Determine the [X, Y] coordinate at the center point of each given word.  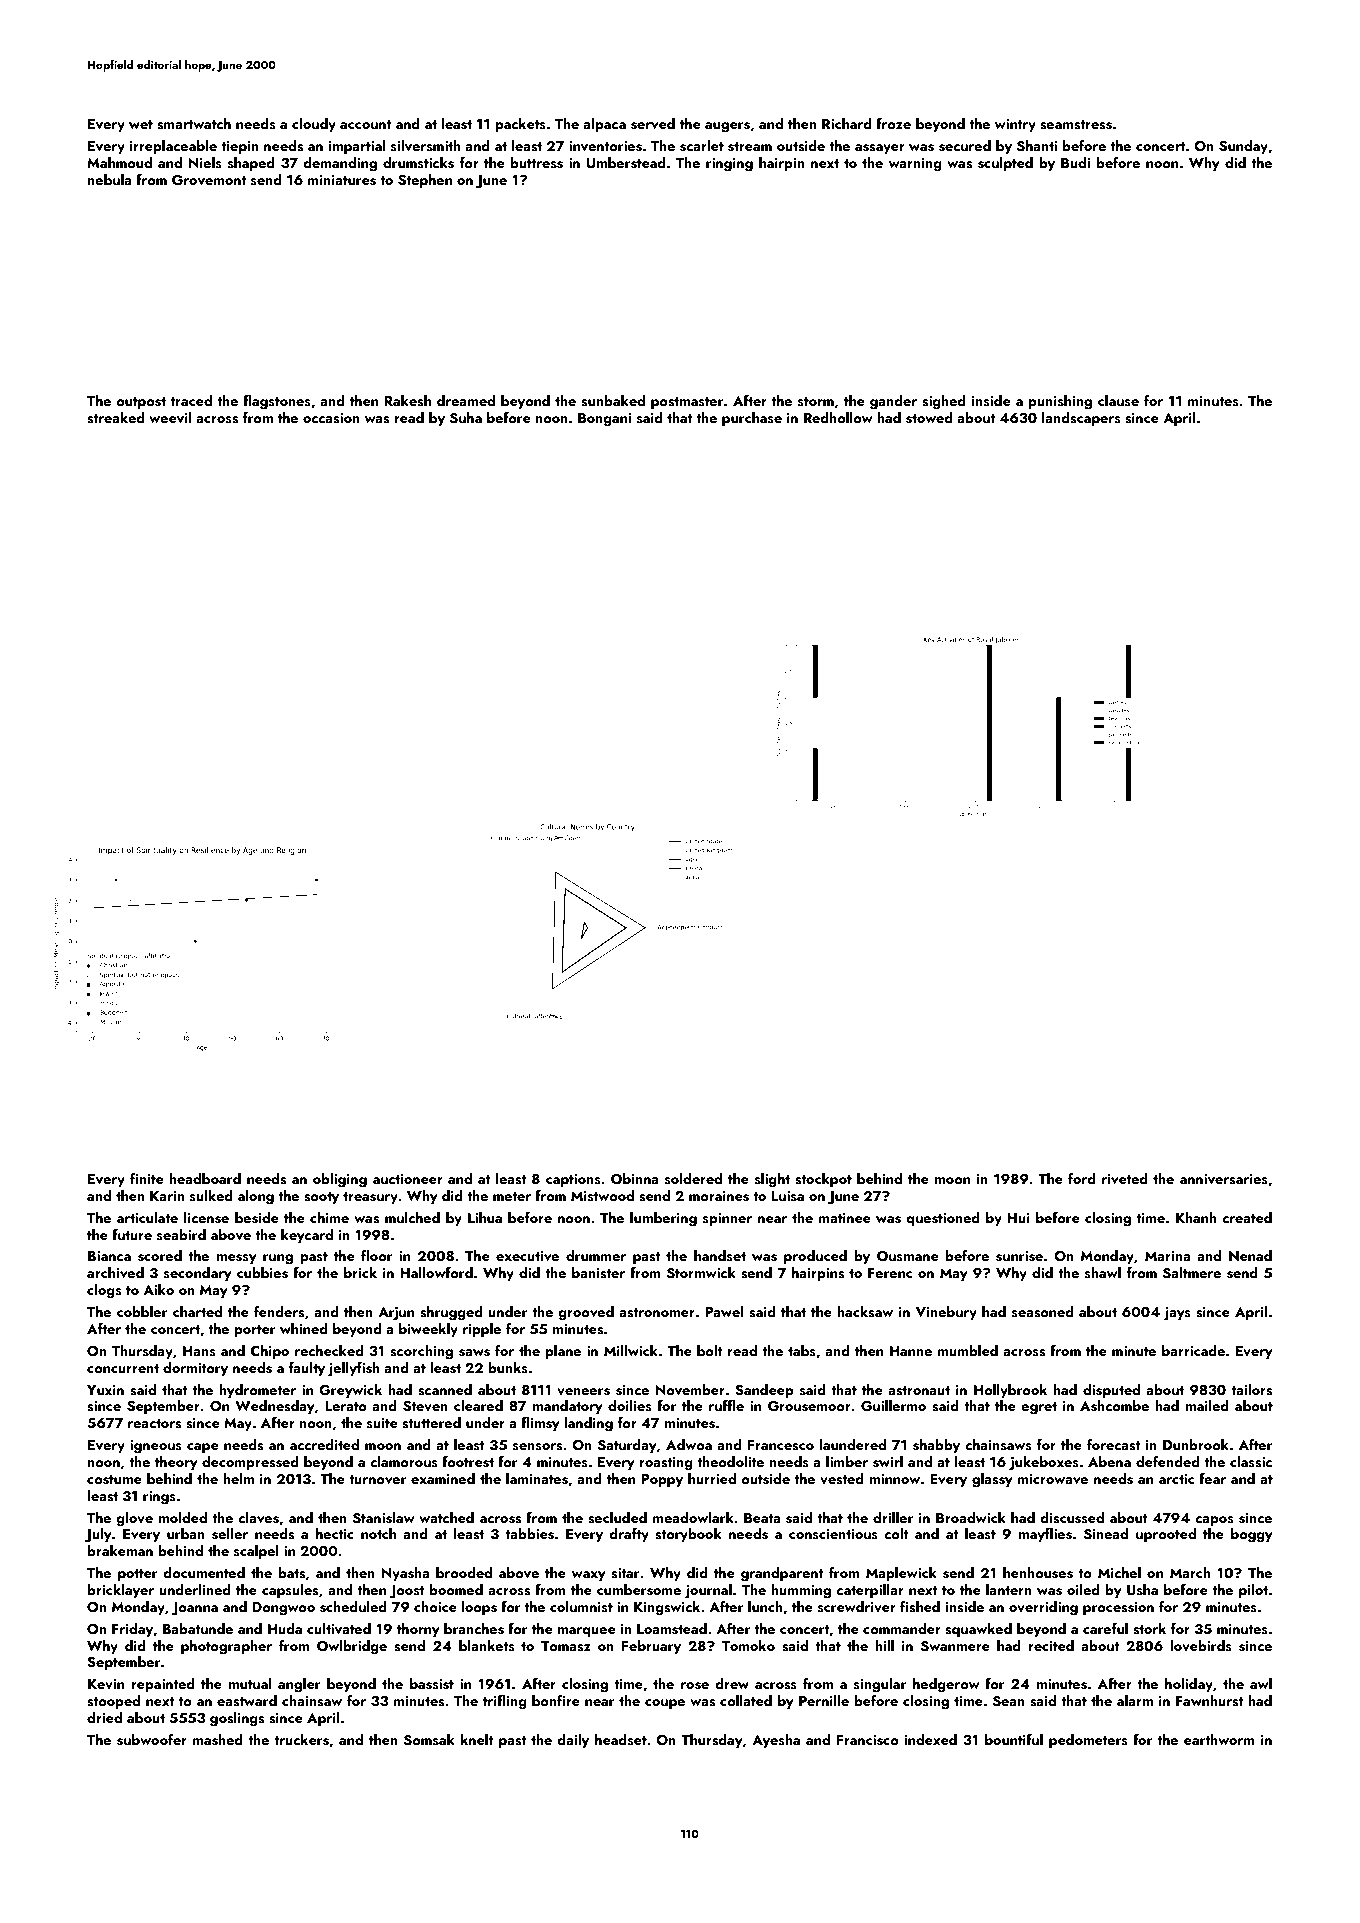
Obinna [635, 1179]
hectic [335, 1533]
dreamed [466, 400]
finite [147, 1178]
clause [1118, 400]
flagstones [277, 402]
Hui [1018, 1218]
